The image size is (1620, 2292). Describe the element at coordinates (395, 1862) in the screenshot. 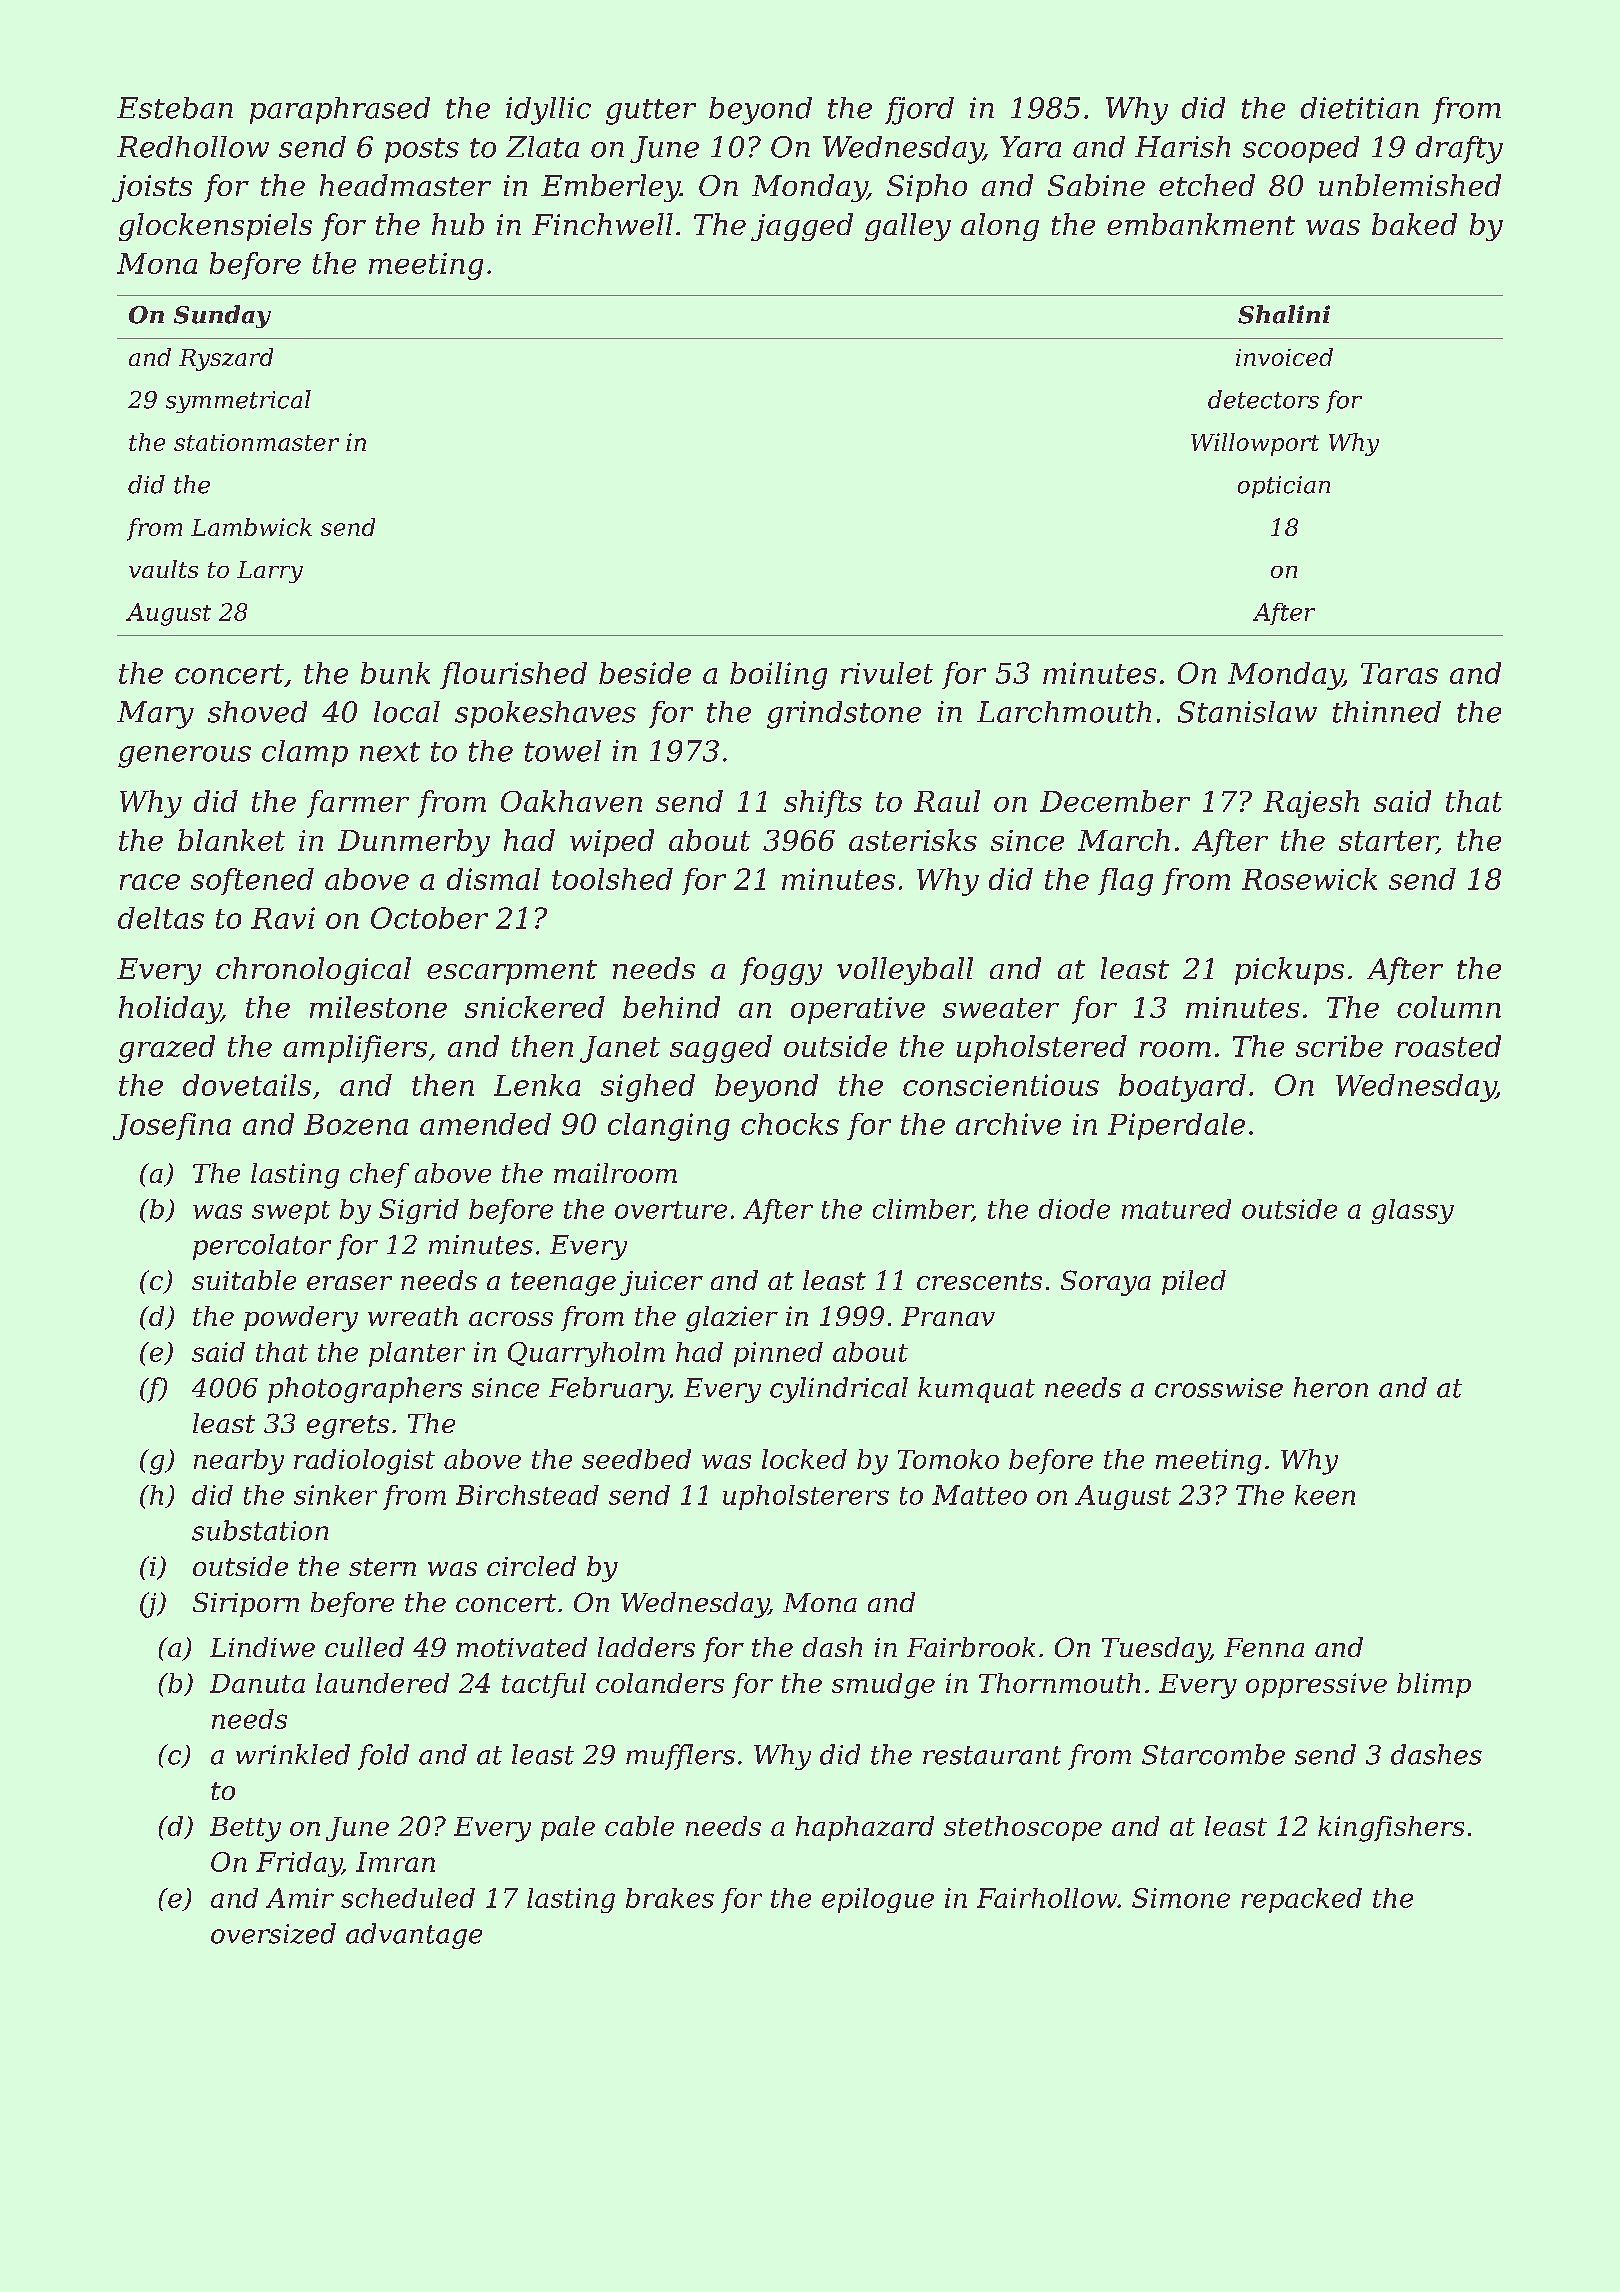

I see `Imran` at that location.
